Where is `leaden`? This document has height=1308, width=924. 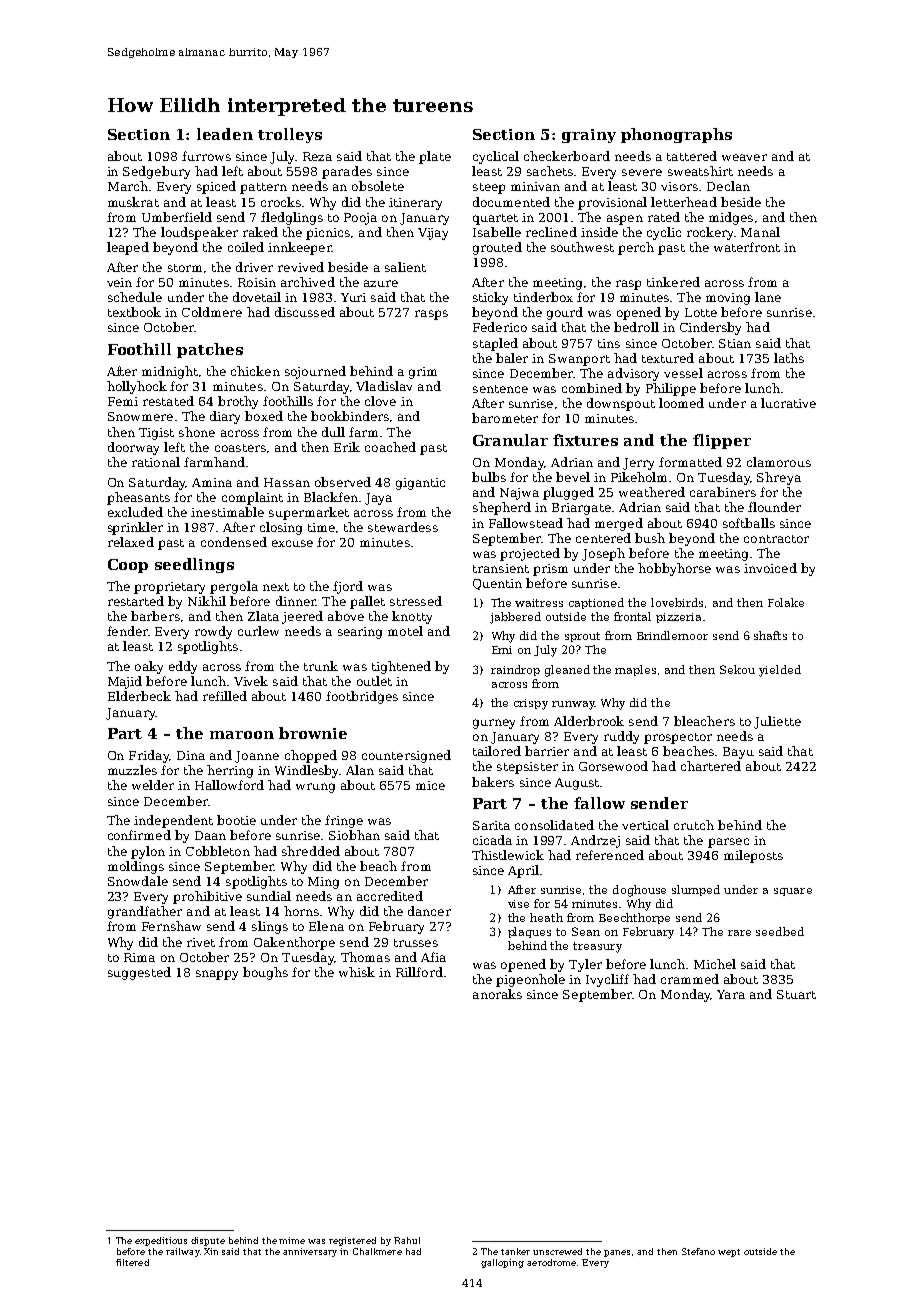
leaden is located at coordinates (225, 134).
